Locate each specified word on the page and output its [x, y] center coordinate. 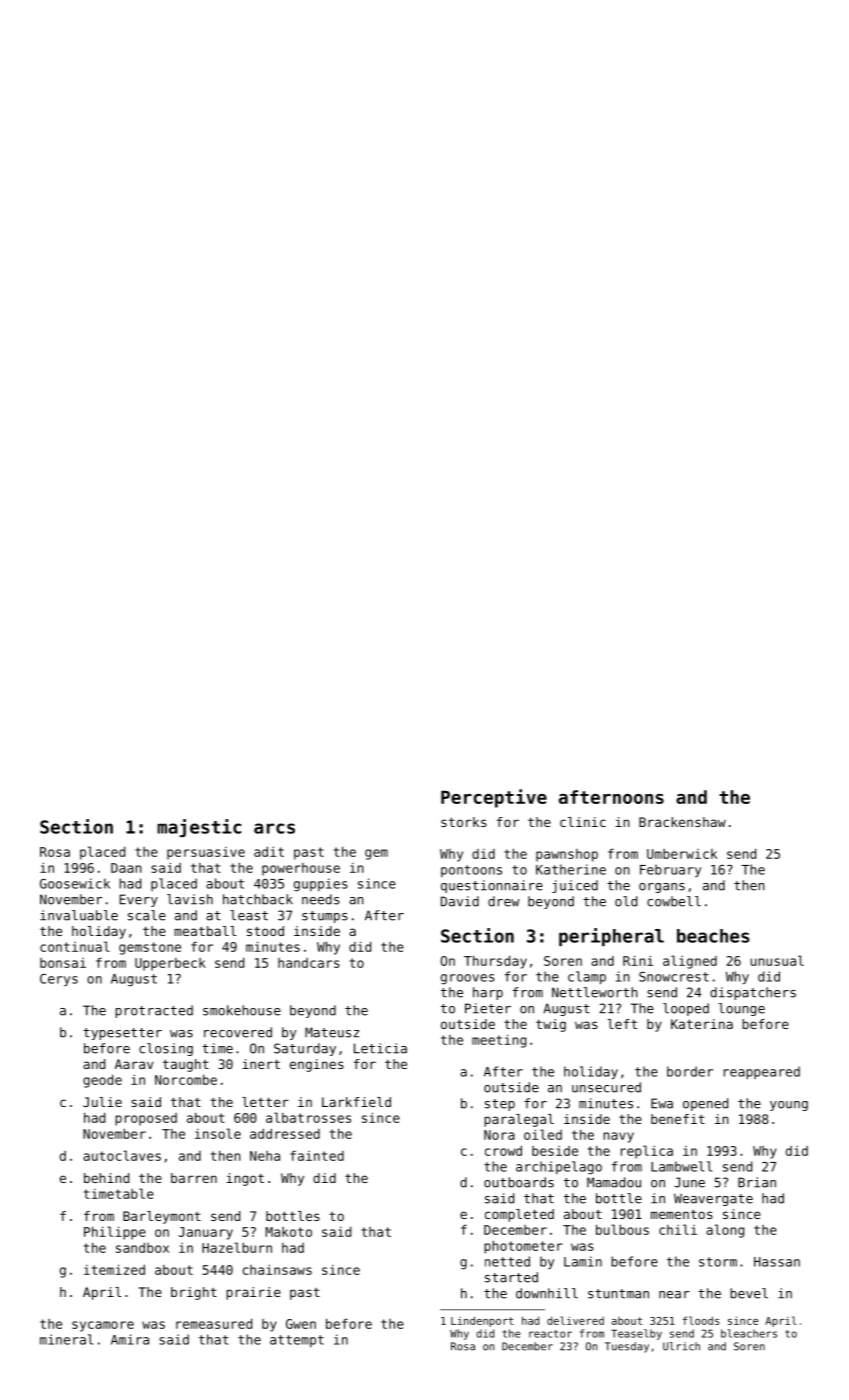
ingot [245, 1179]
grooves [468, 979]
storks [464, 822]
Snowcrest [674, 977]
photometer [523, 1247]
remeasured [214, 1323]
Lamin [583, 1261]
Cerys [59, 980]
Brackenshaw [682, 822]
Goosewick [75, 883]
